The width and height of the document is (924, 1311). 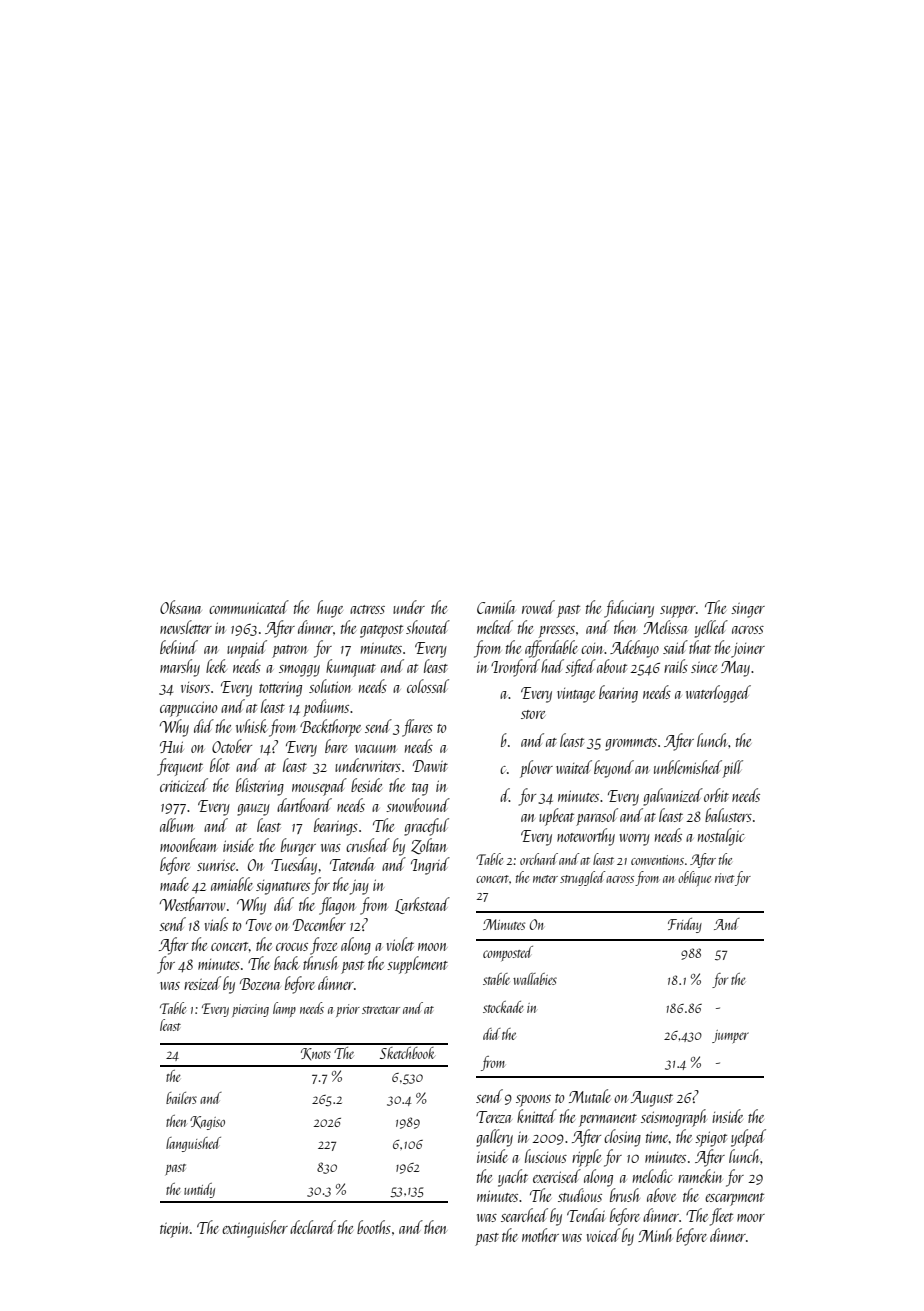 What do you see at coordinates (721, 837) in the document?
I see `nostalgic` at bounding box center [721, 837].
